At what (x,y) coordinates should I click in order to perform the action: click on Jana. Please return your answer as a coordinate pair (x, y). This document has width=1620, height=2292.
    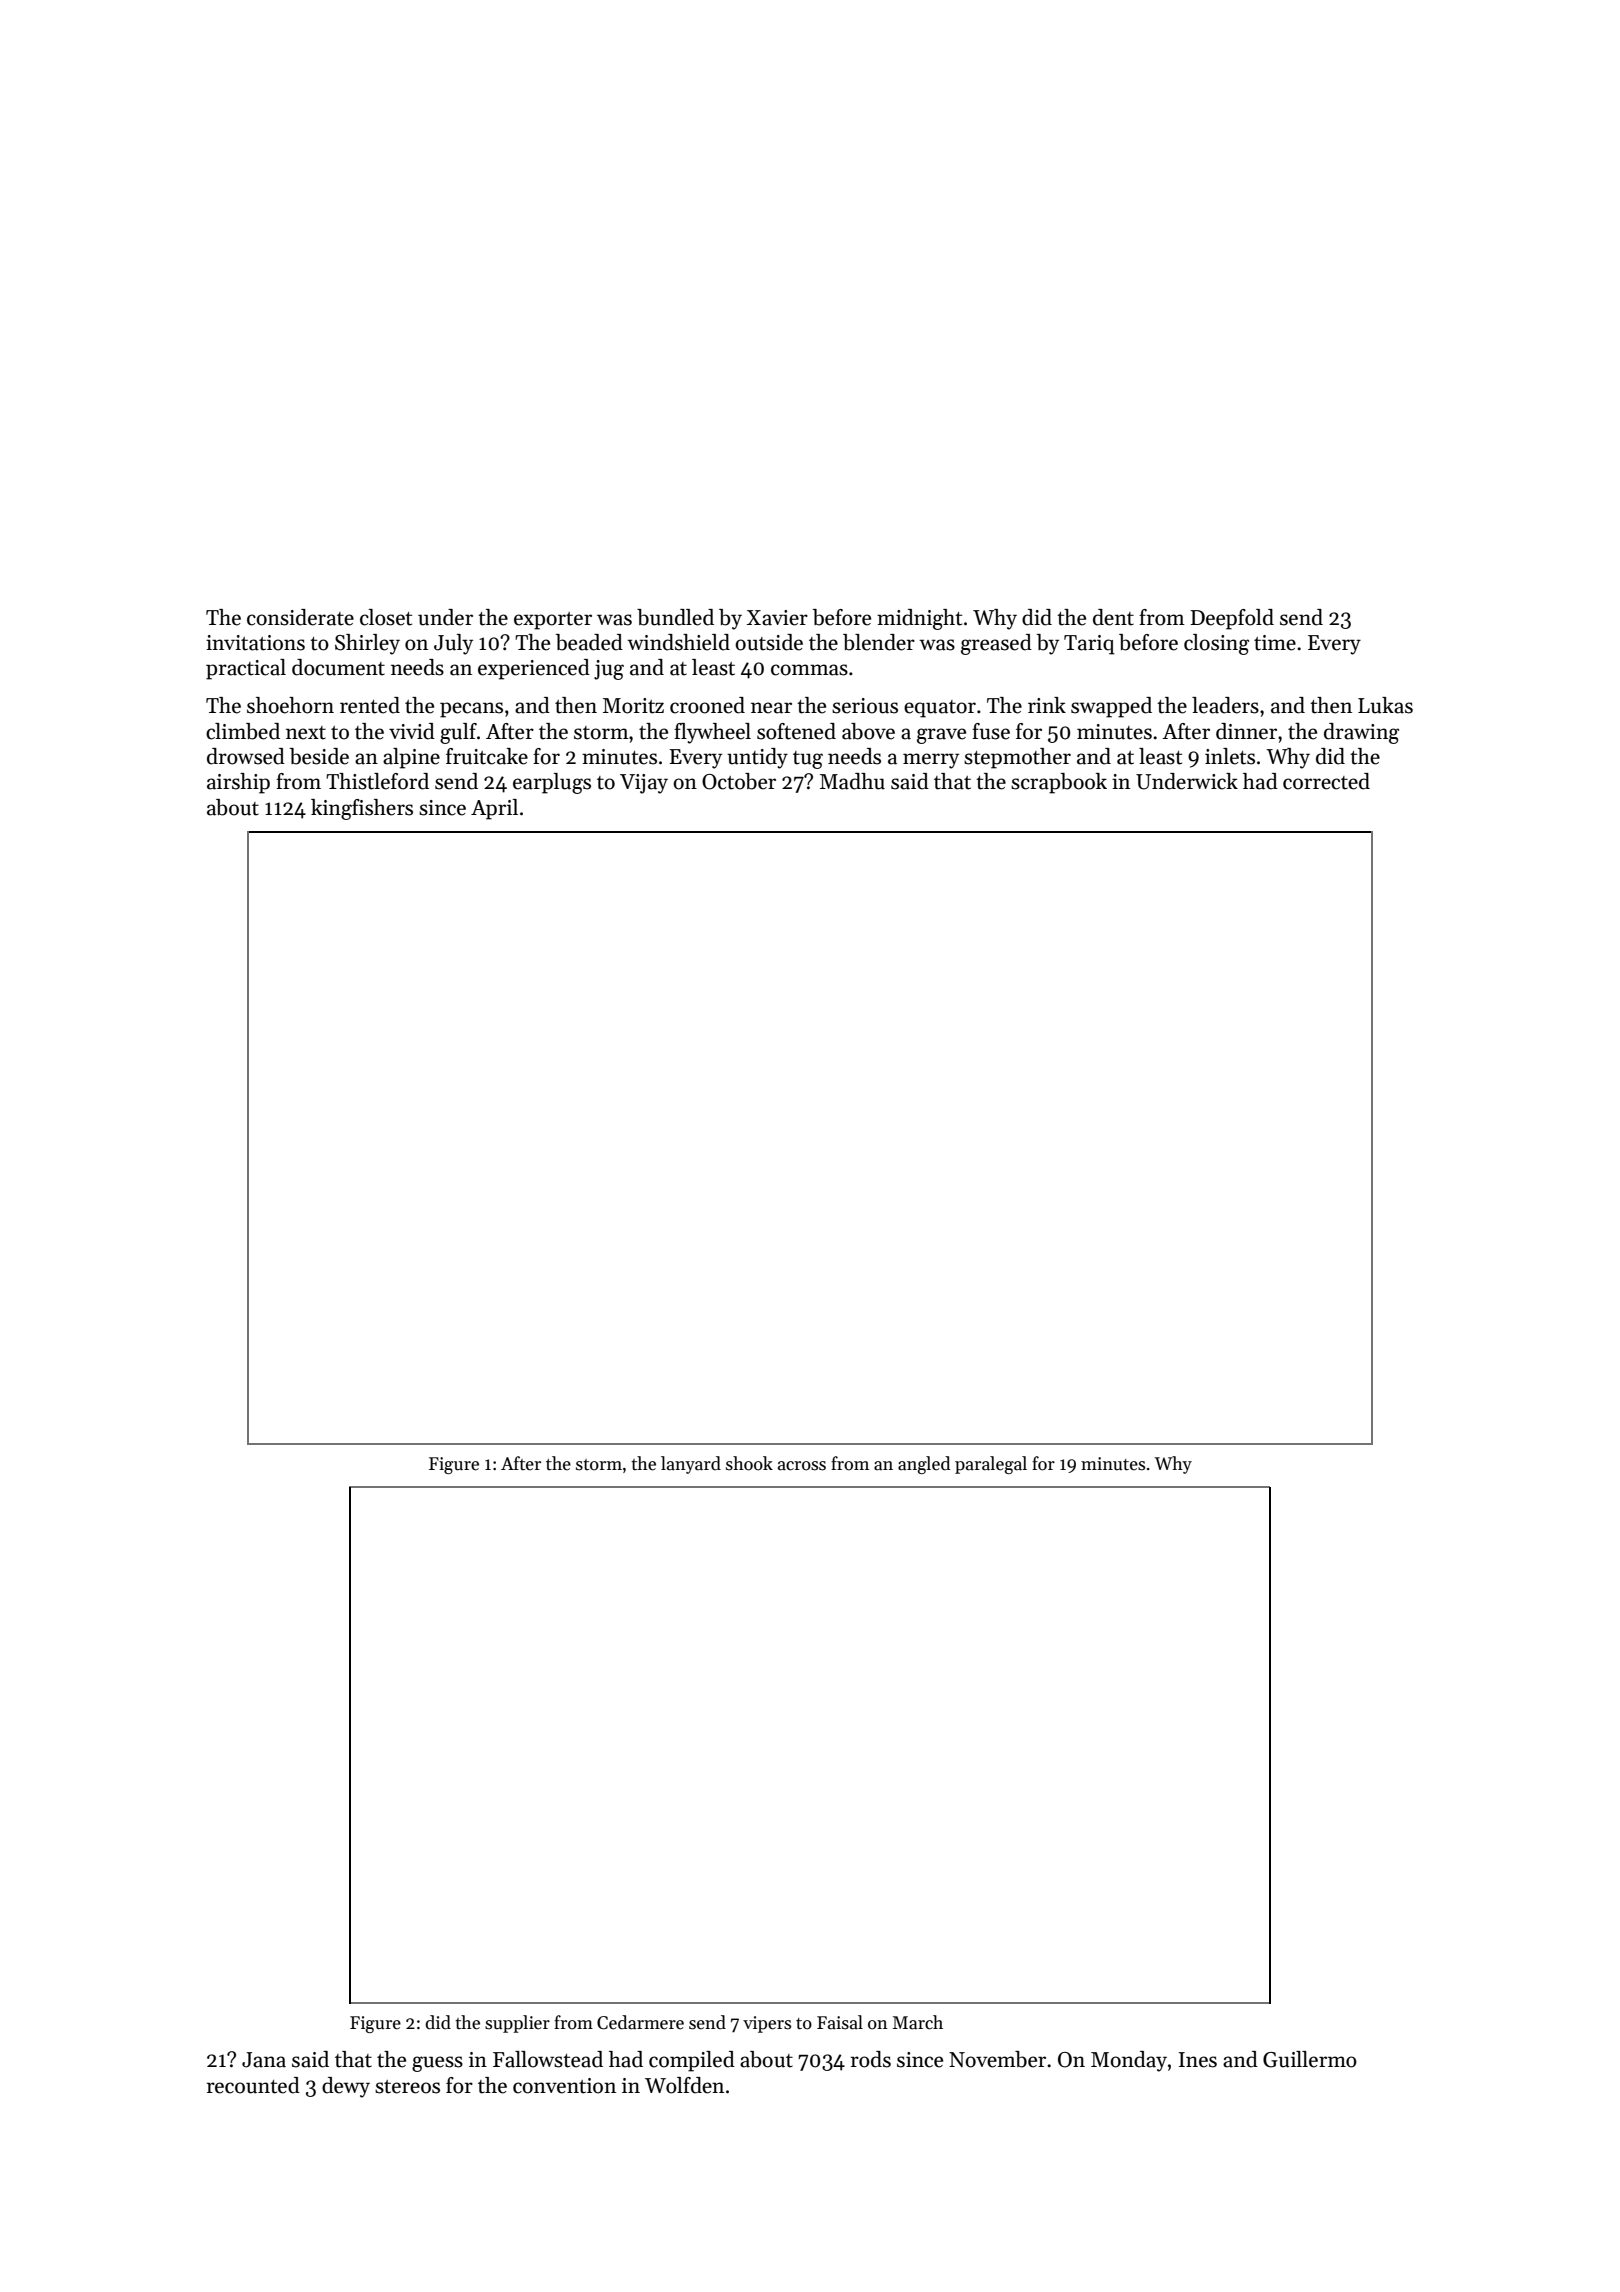
    Looking at the image, I should click on (264, 2060).
